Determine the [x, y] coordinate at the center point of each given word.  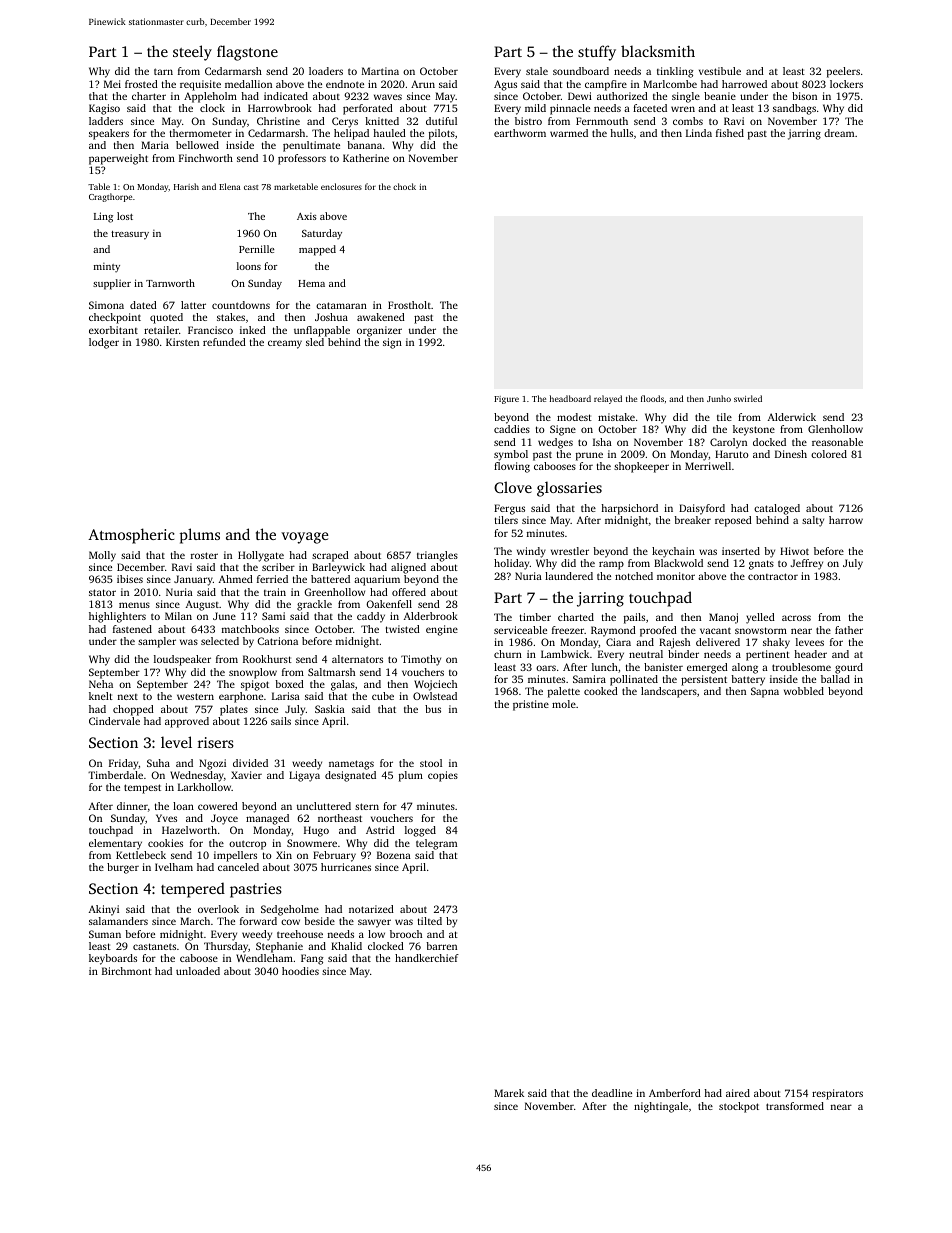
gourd [849, 668]
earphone [241, 697]
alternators [357, 659]
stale [537, 71]
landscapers [669, 692]
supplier [112, 284]
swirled [748, 398]
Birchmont [127, 971]
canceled [238, 867]
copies [443, 776]
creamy [285, 344]
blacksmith [658, 51]
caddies [512, 429]
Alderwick [792, 417]
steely [192, 53]
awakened [381, 317]
